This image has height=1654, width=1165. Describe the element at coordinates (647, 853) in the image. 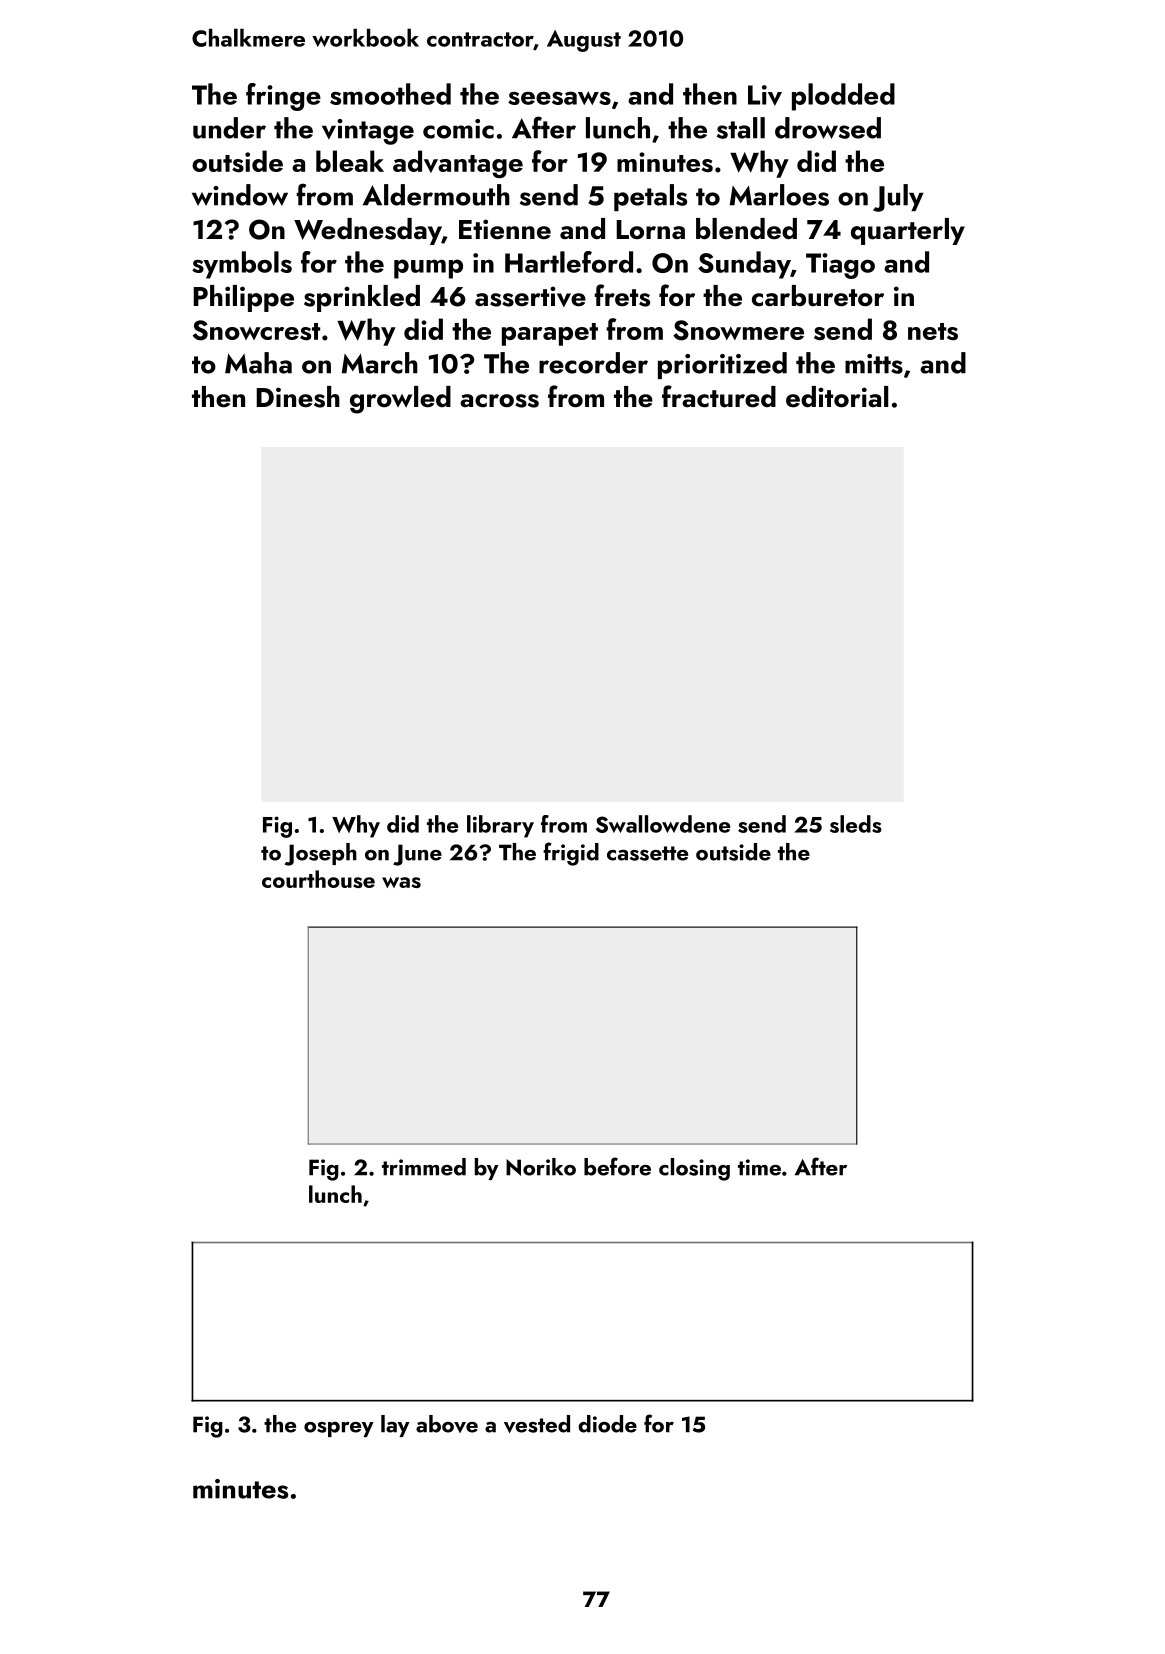

I see `cassette` at that location.
